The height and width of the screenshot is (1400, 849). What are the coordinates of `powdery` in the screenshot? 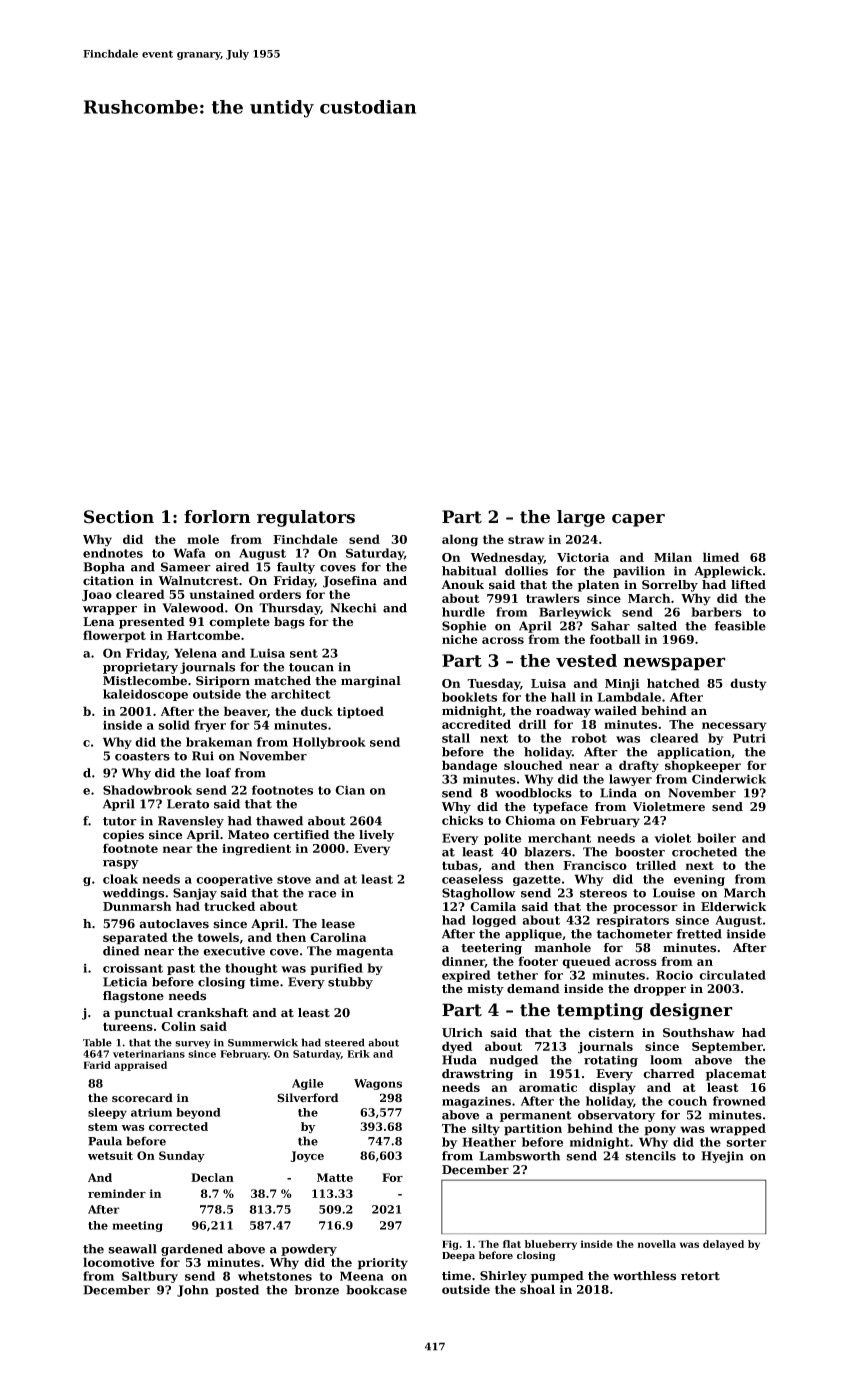 It's located at (309, 1250).
